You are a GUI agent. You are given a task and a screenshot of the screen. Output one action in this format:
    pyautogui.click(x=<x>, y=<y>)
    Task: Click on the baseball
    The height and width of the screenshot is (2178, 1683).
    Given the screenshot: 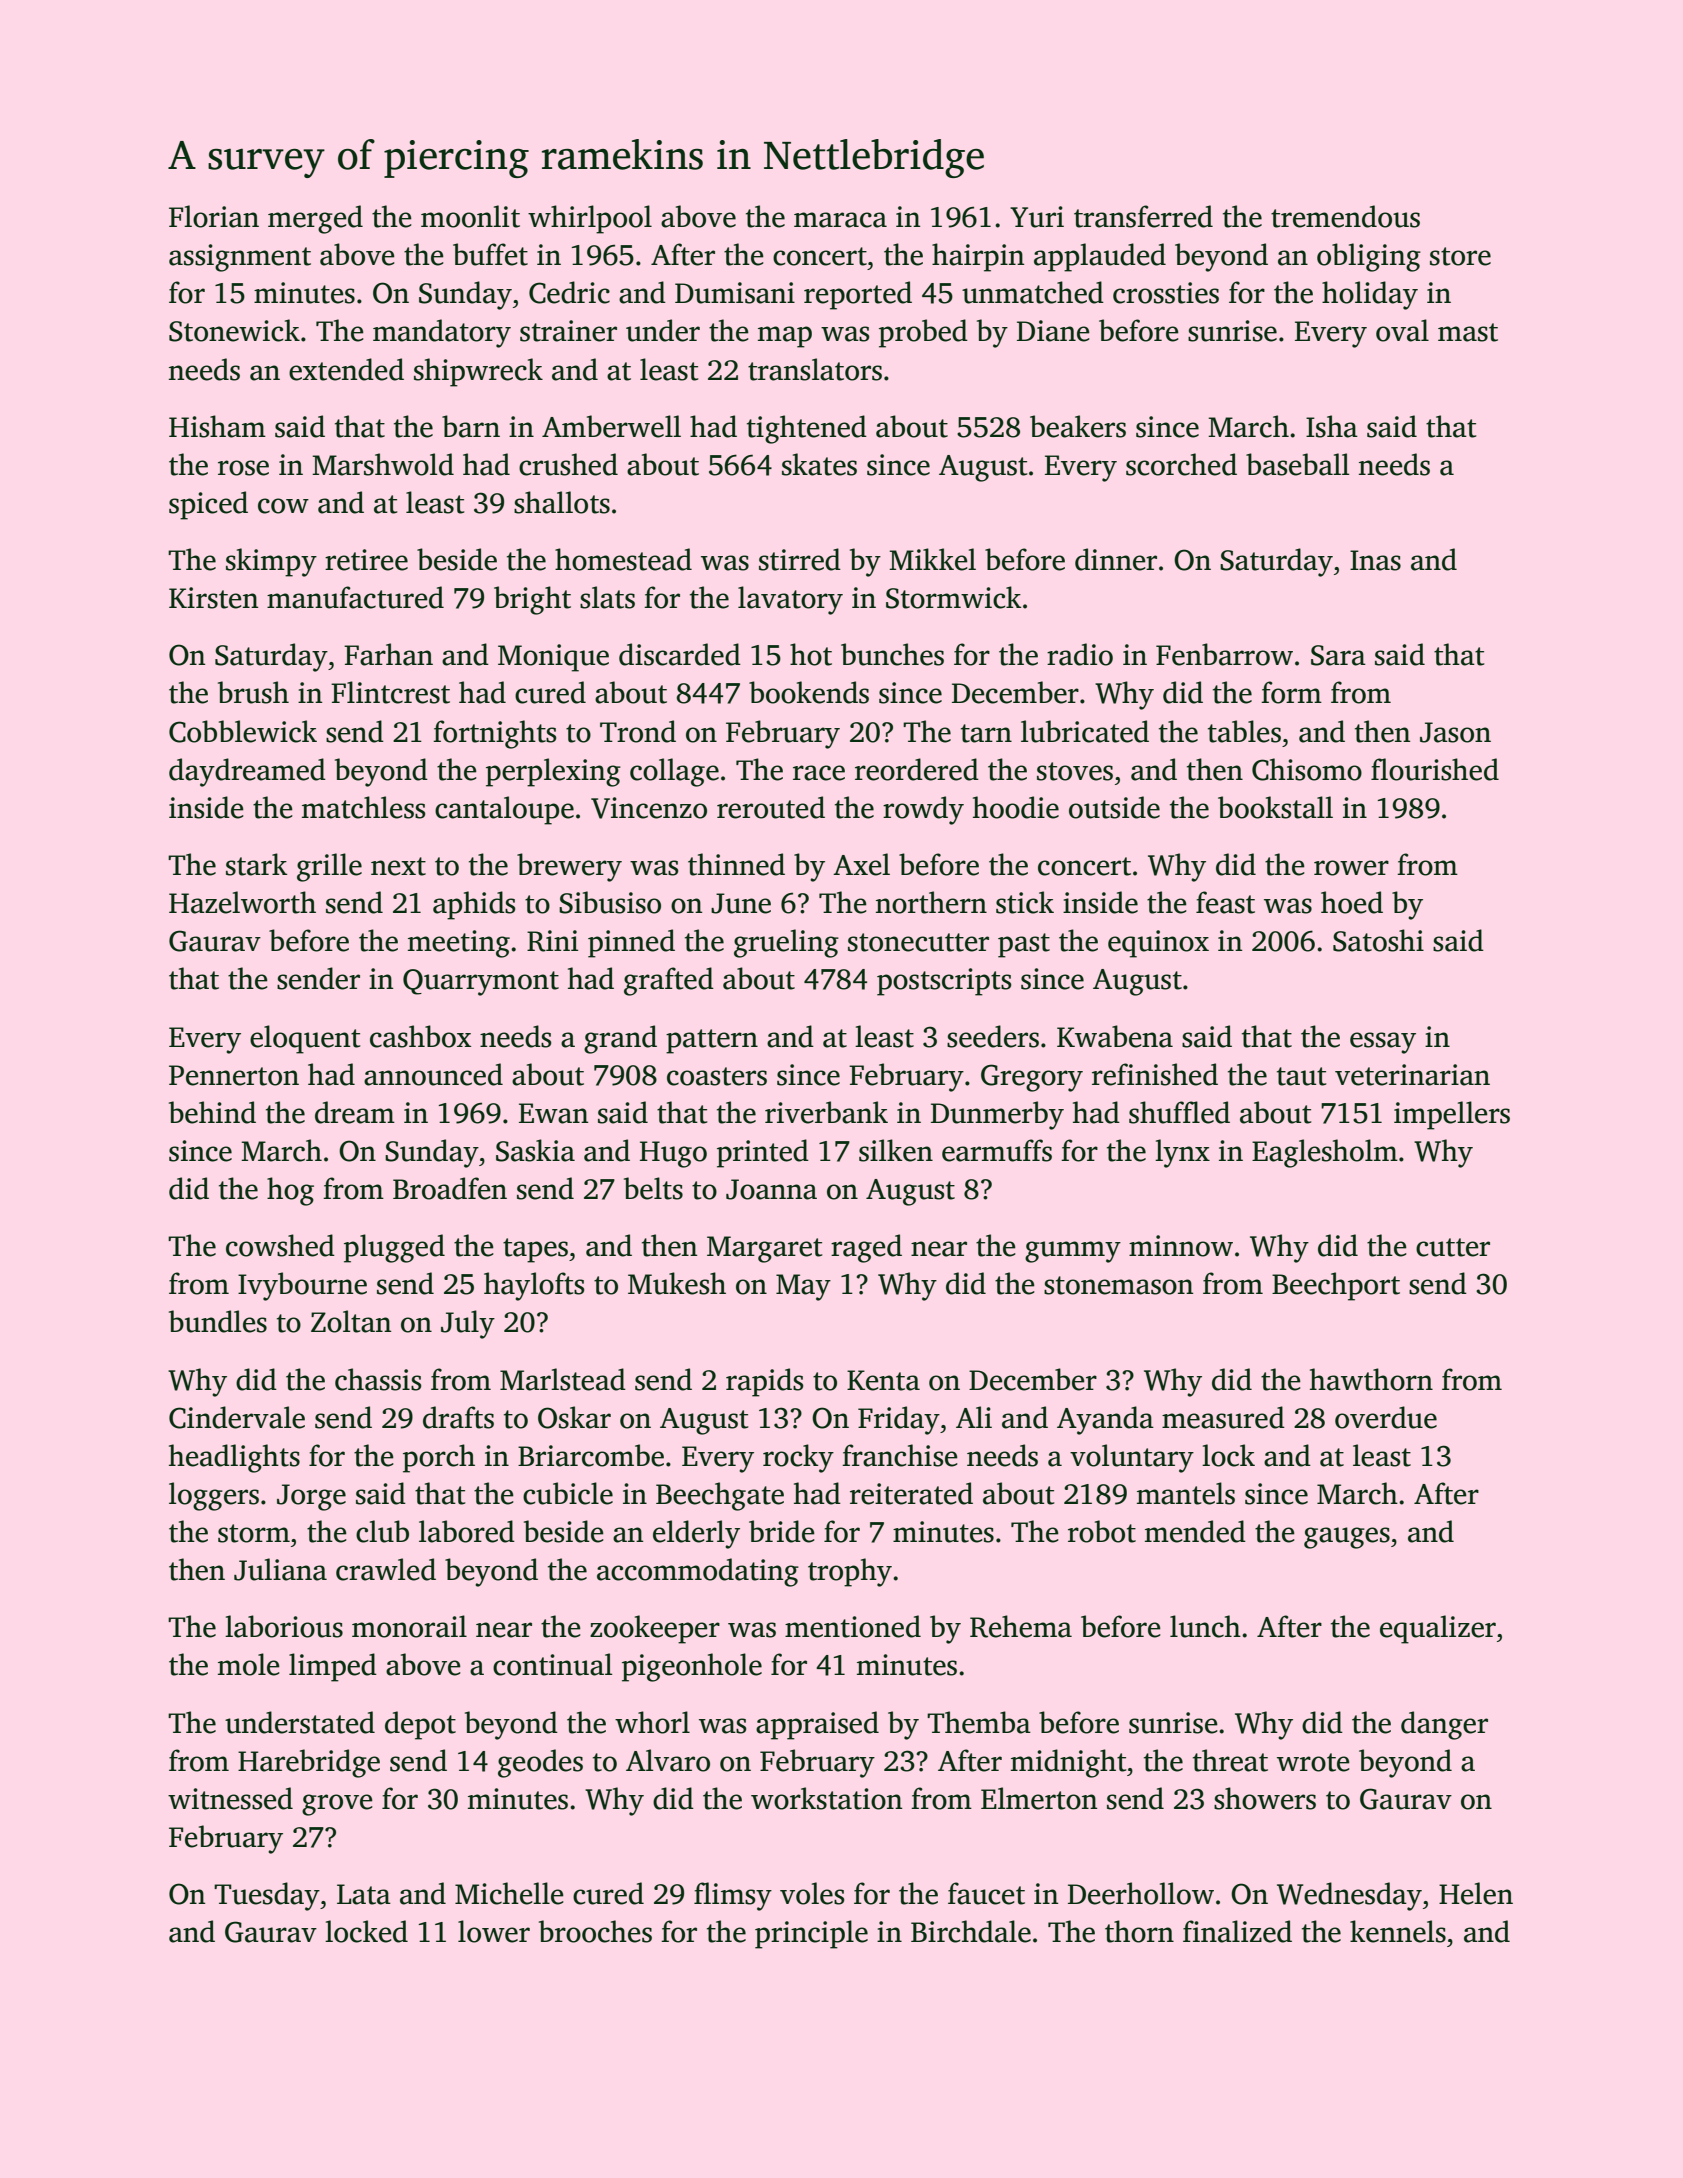 What is the action you would take?
    pyautogui.click(x=1297, y=464)
